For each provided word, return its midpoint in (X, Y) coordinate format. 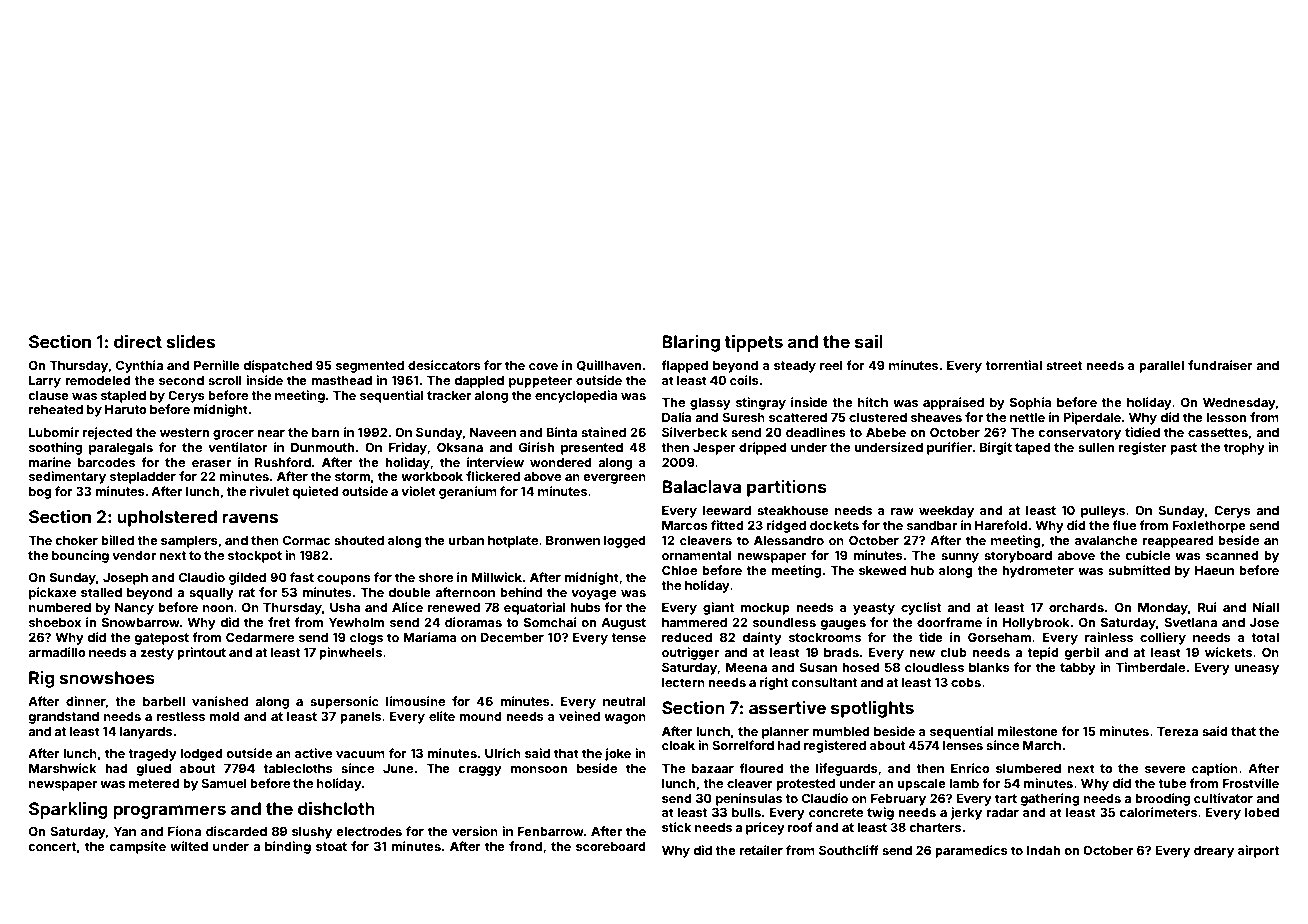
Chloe (679, 570)
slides (191, 341)
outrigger (690, 653)
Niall (1265, 607)
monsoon (539, 769)
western (184, 432)
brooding (1162, 799)
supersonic (344, 702)
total (1265, 637)
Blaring (691, 343)
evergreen (614, 479)
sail (869, 341)
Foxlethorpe (1209, 527)
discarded (236, 831)
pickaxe (52, 593)
